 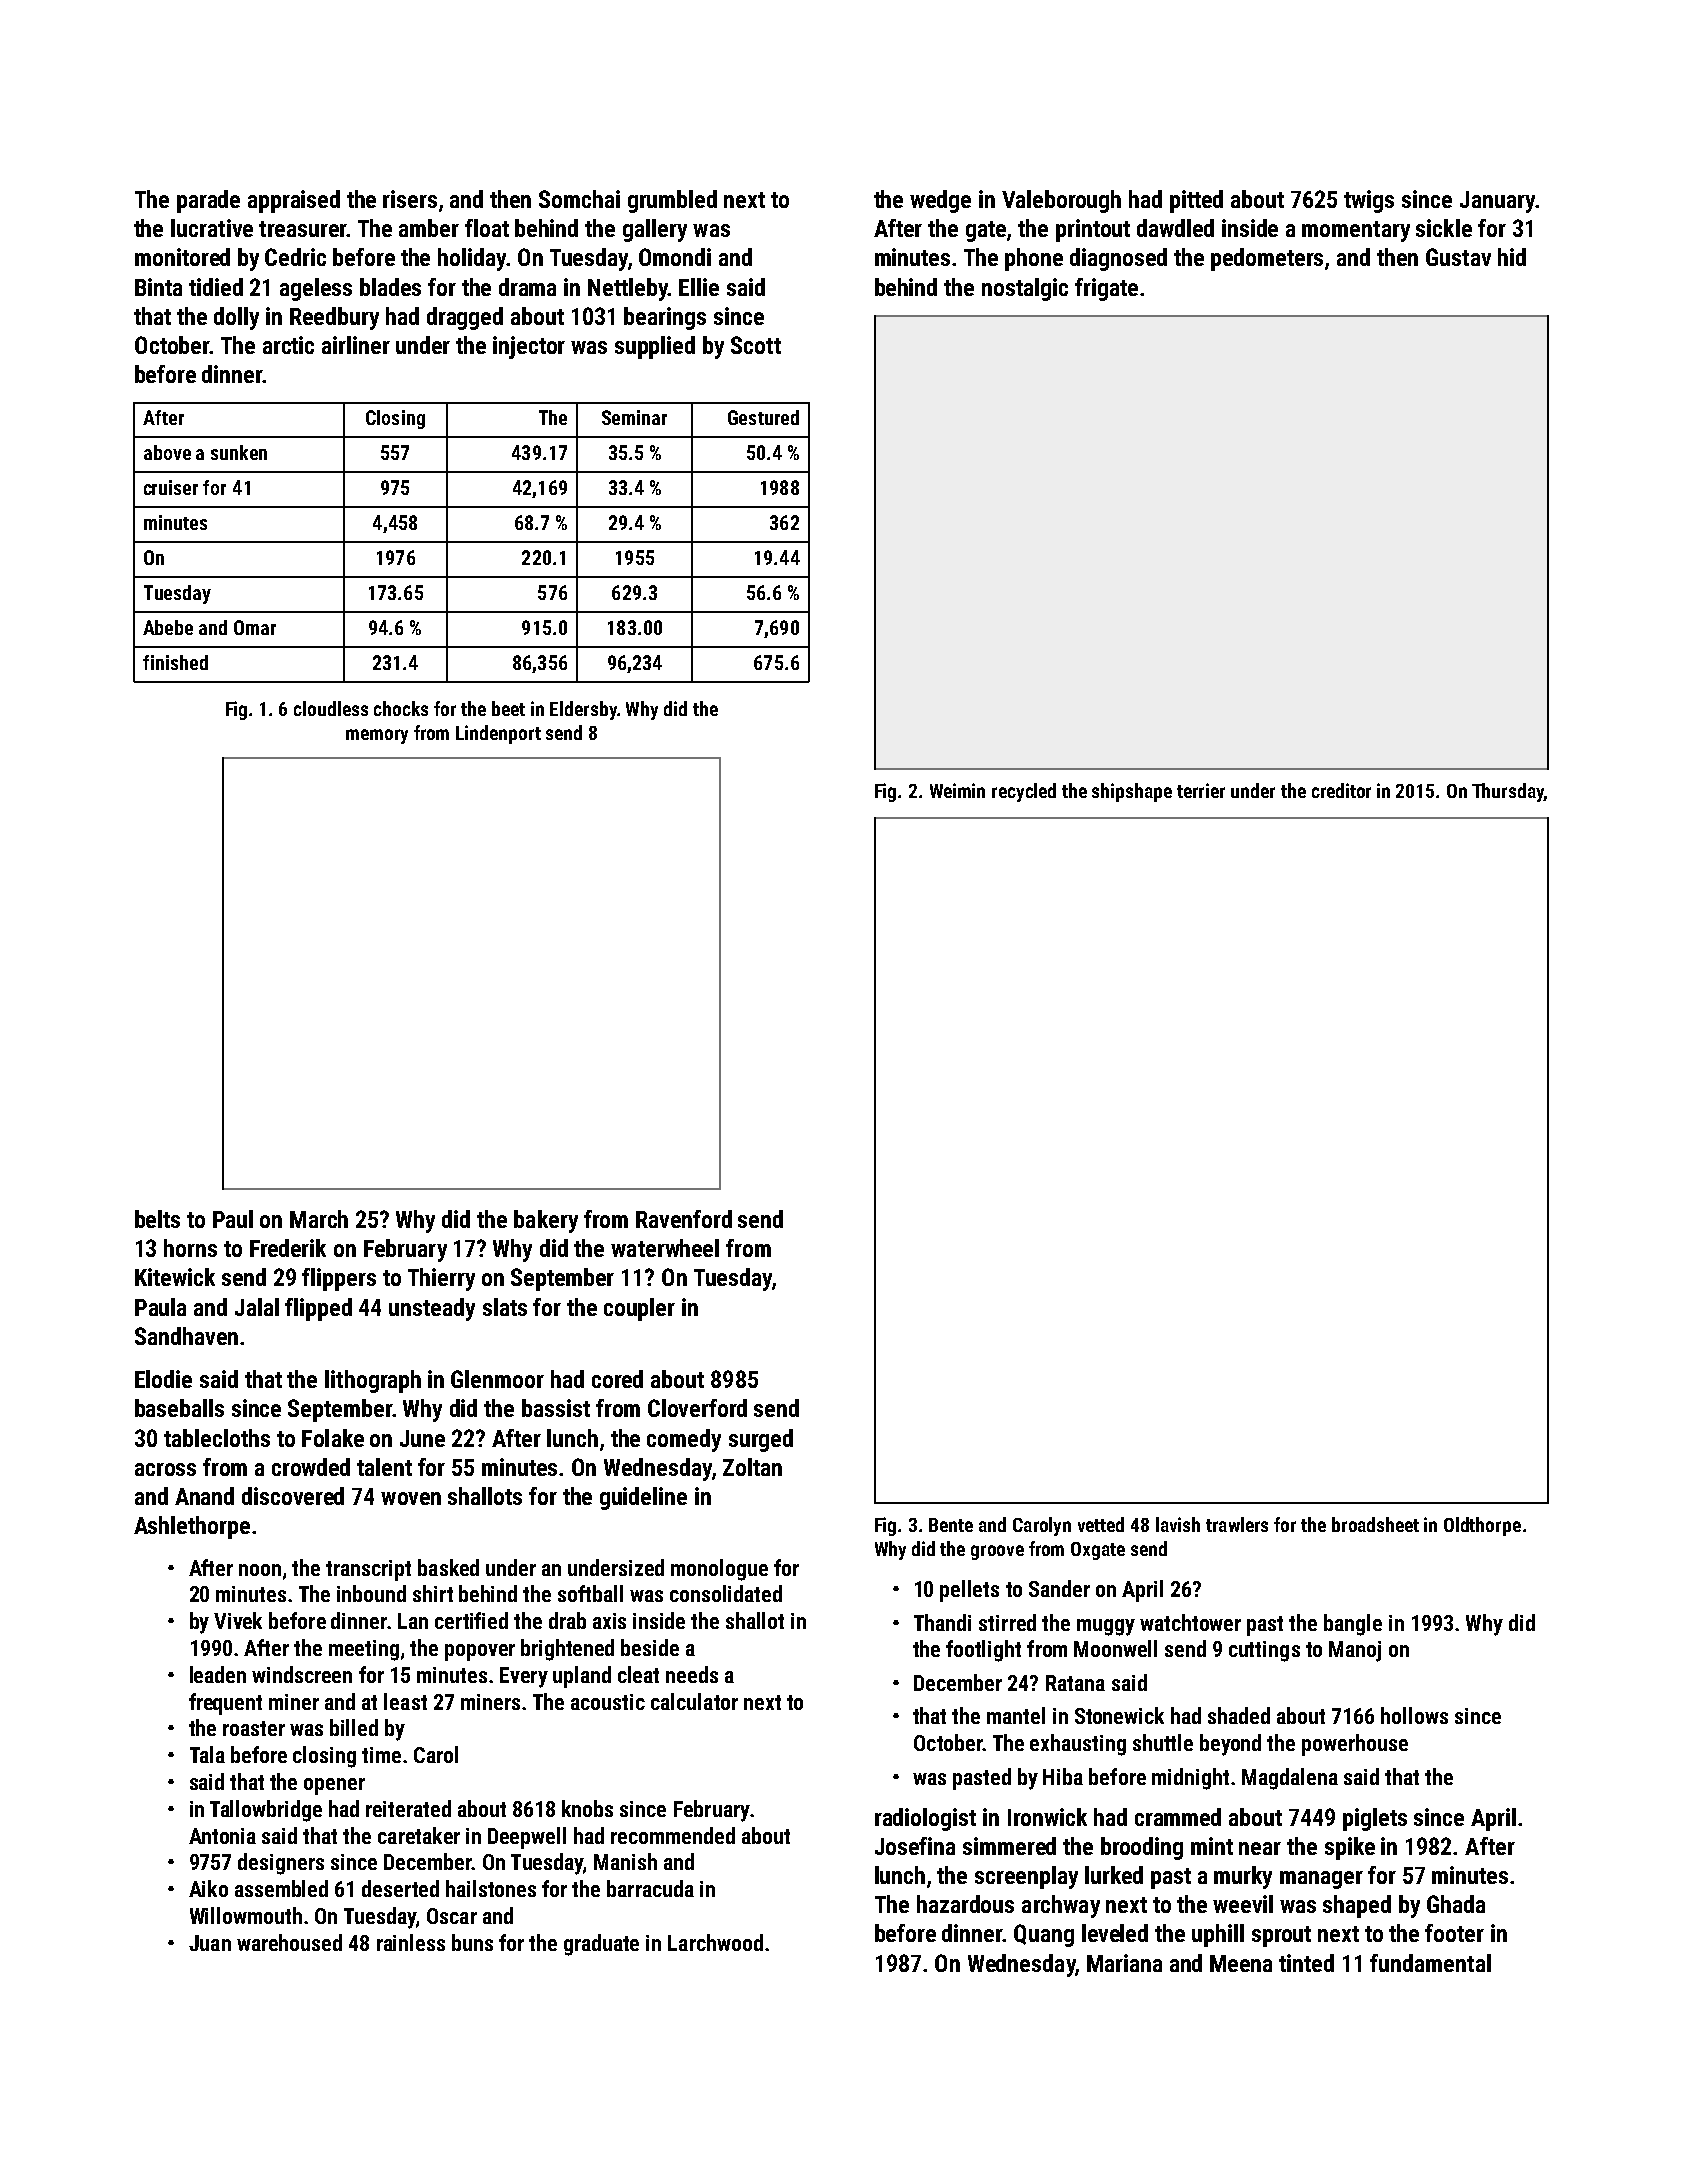 What do you see at coordinates (583, 710) in the document?
I see `Eldersby` at bounding box center [583, 710].
